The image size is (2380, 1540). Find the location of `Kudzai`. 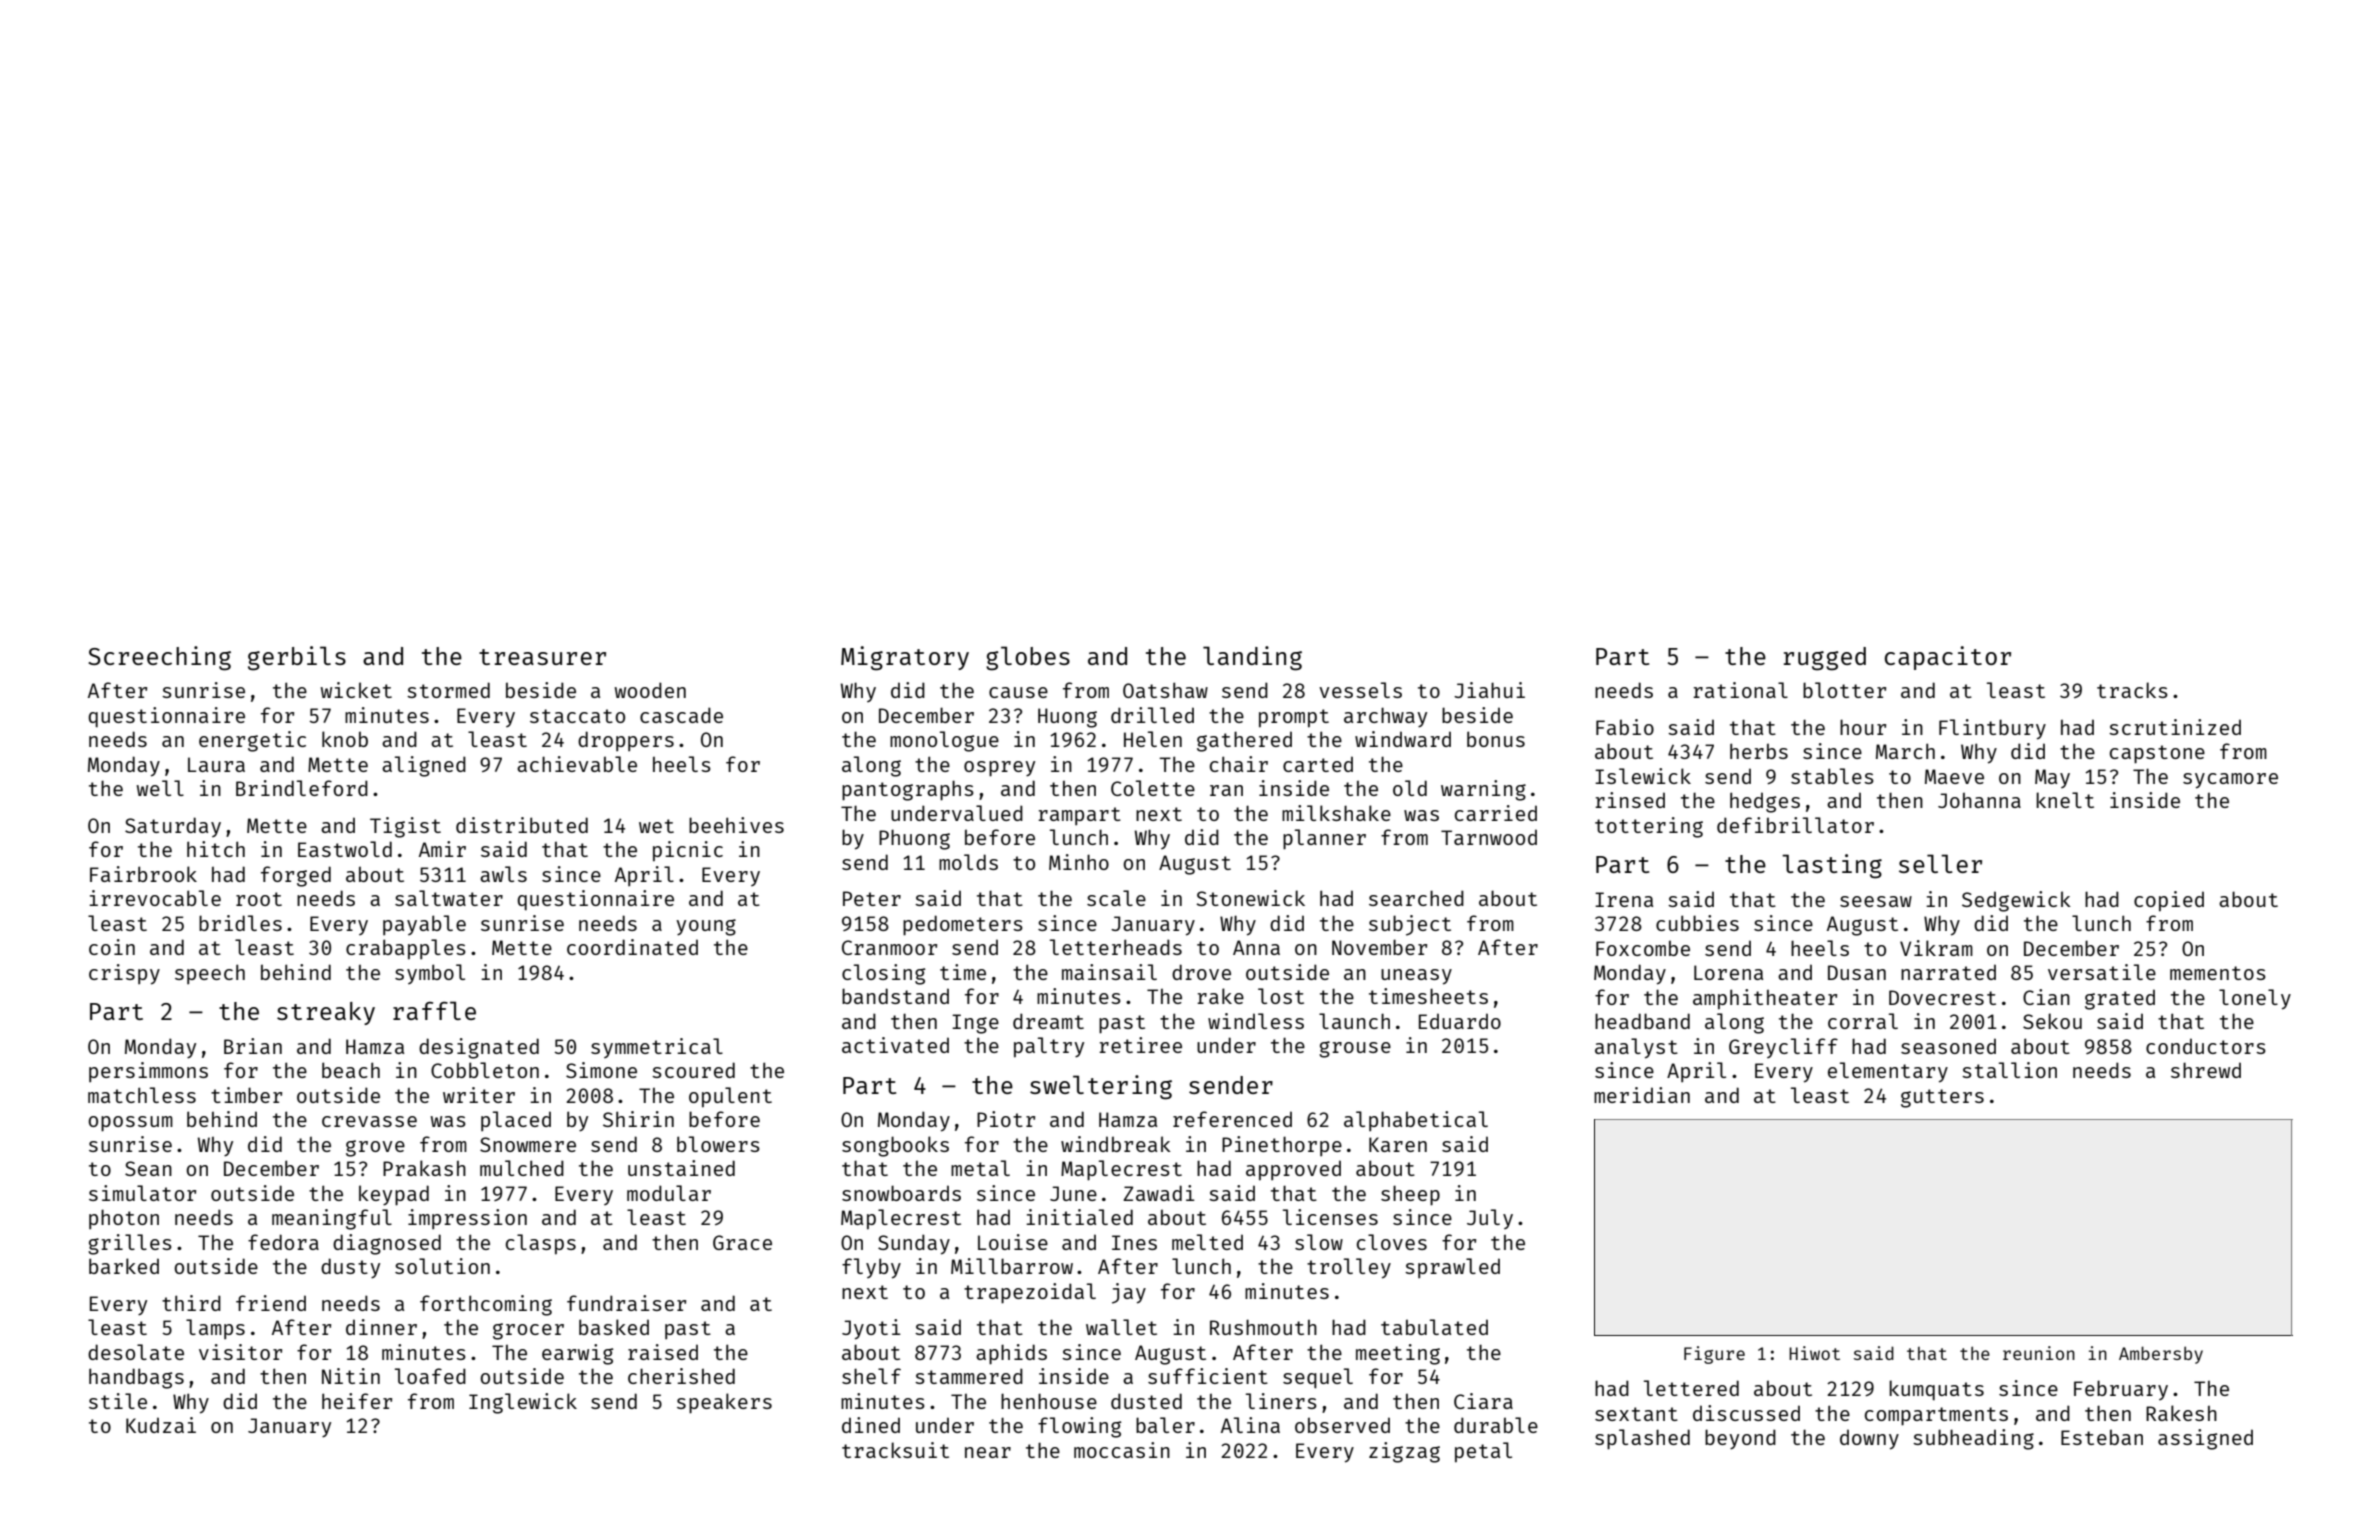

Kudzai is located at coordinates (161, 1425).
